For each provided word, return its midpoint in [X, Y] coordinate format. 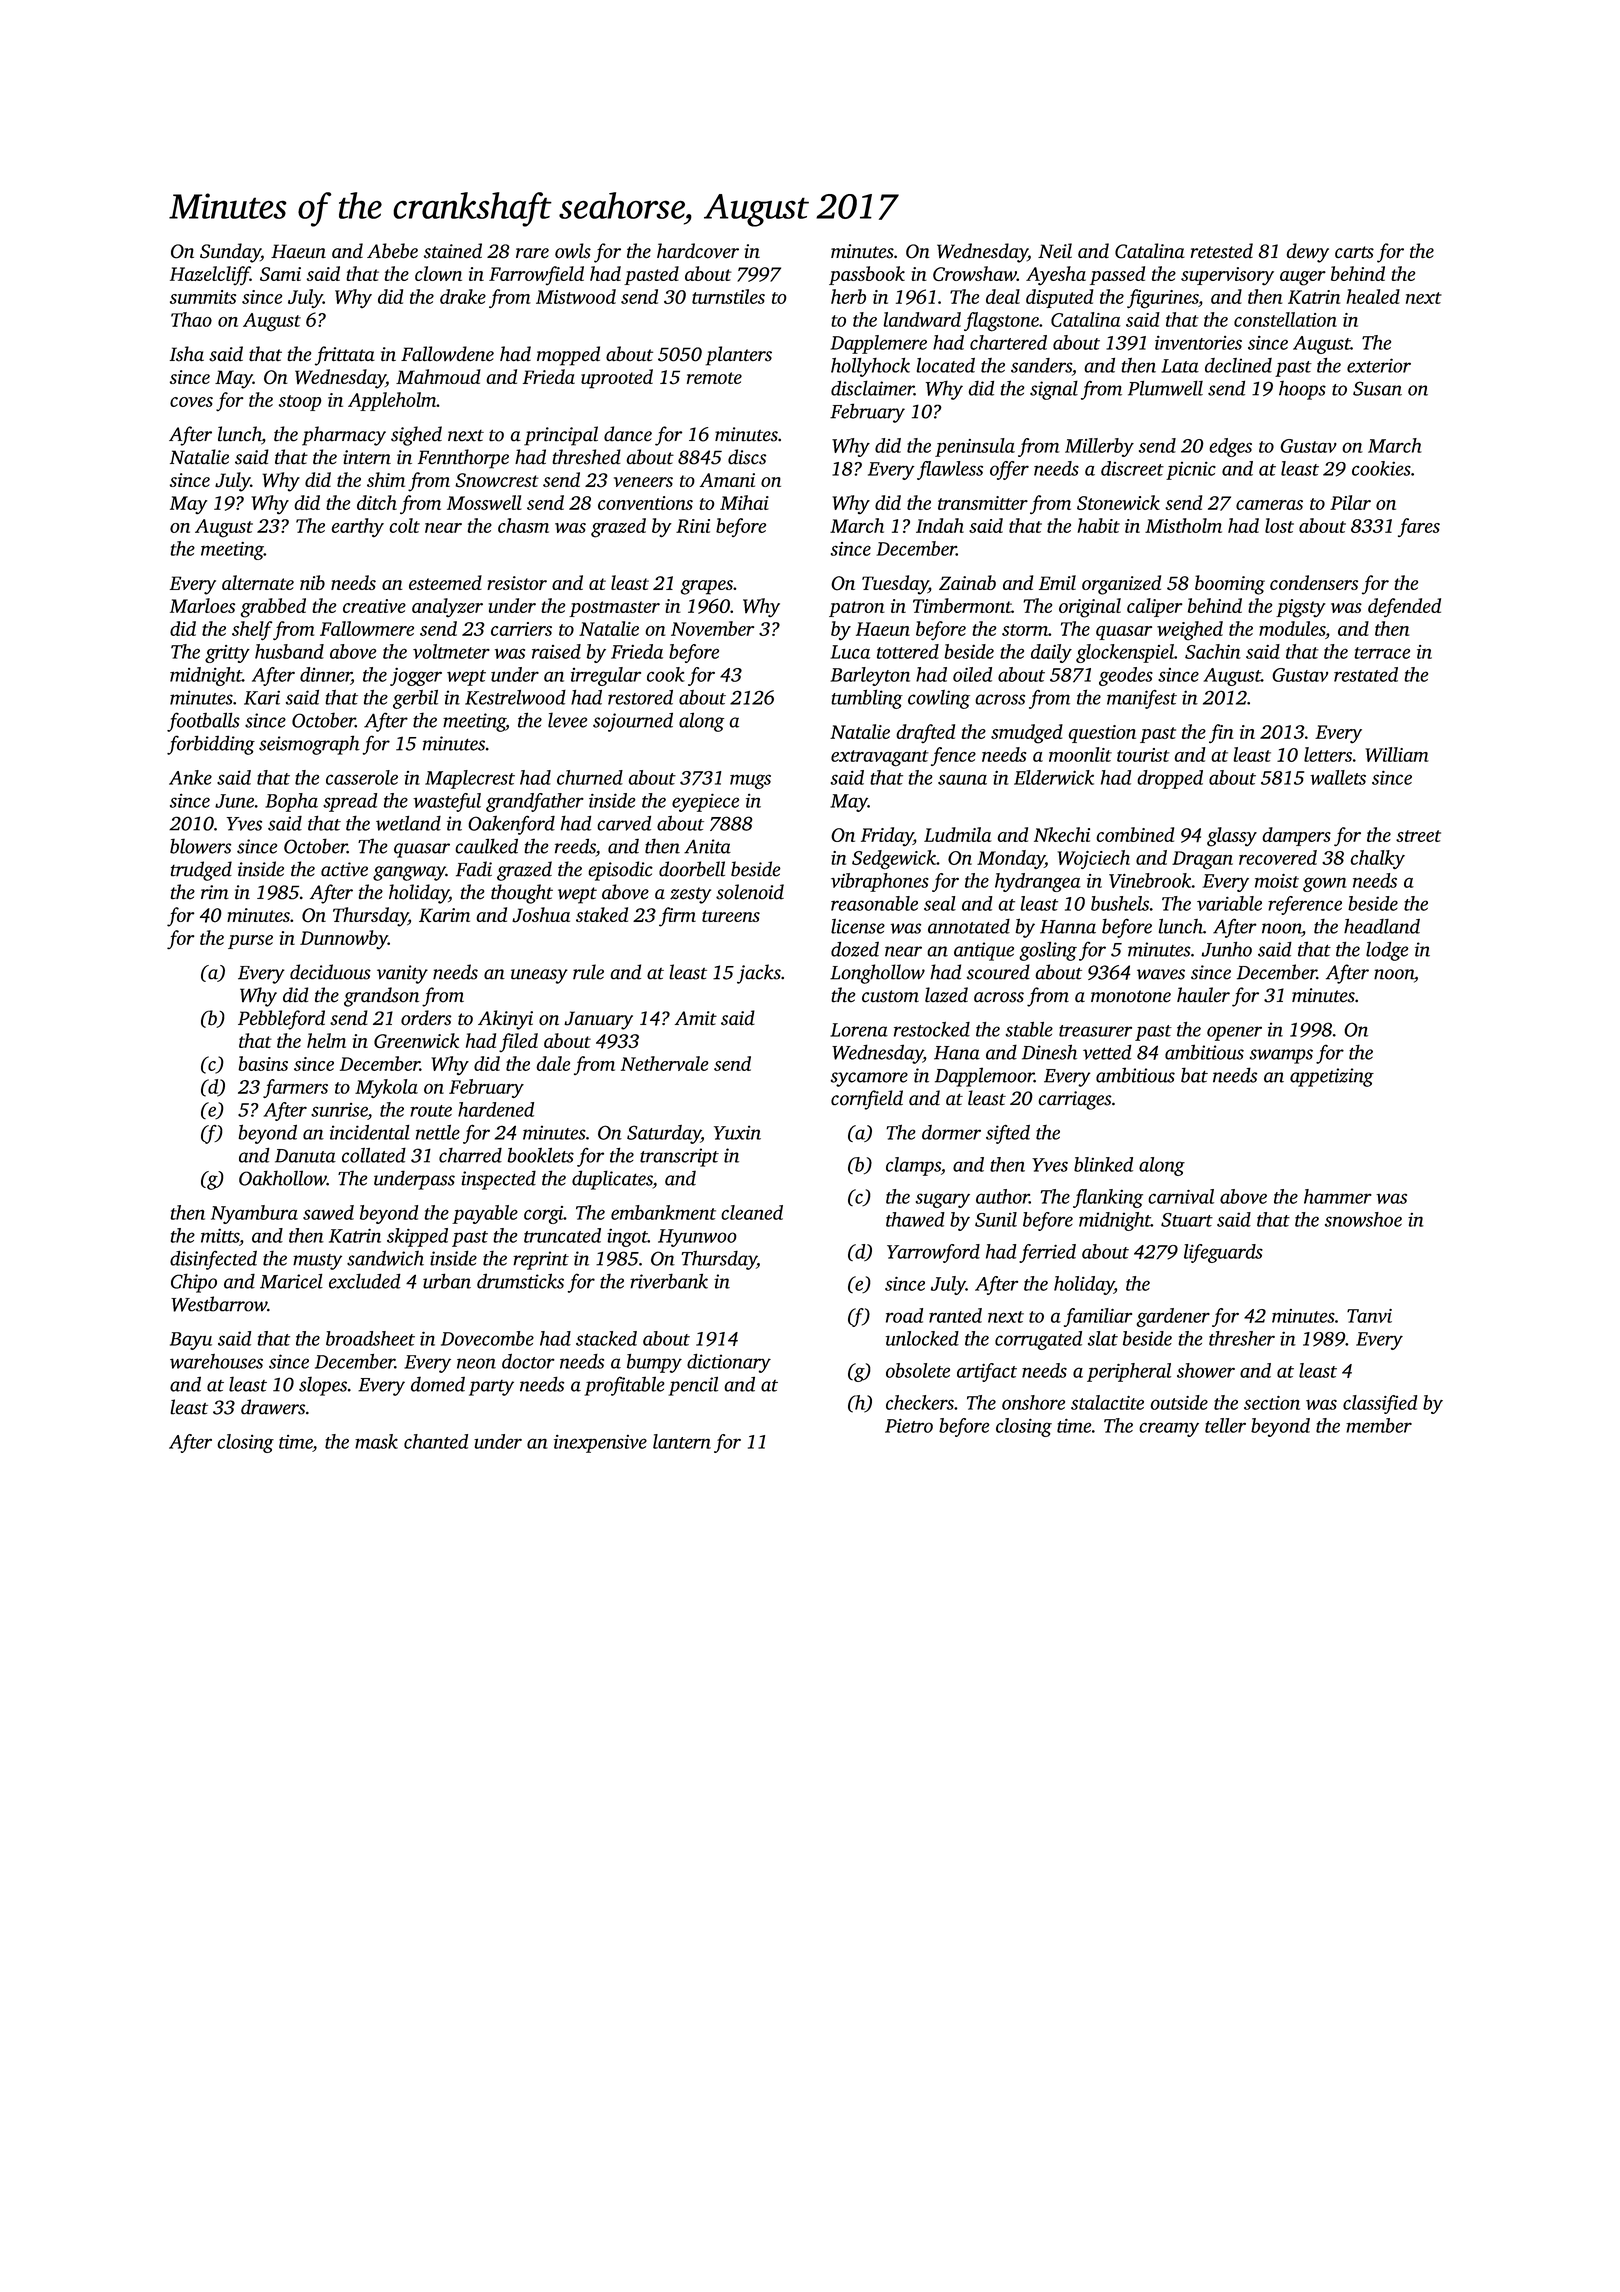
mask [376, 1441]
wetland [408, 823]
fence [953, 756]
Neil [1055, 250]
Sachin [1213, 651]
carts [1354, 252]
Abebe [392, 251]
